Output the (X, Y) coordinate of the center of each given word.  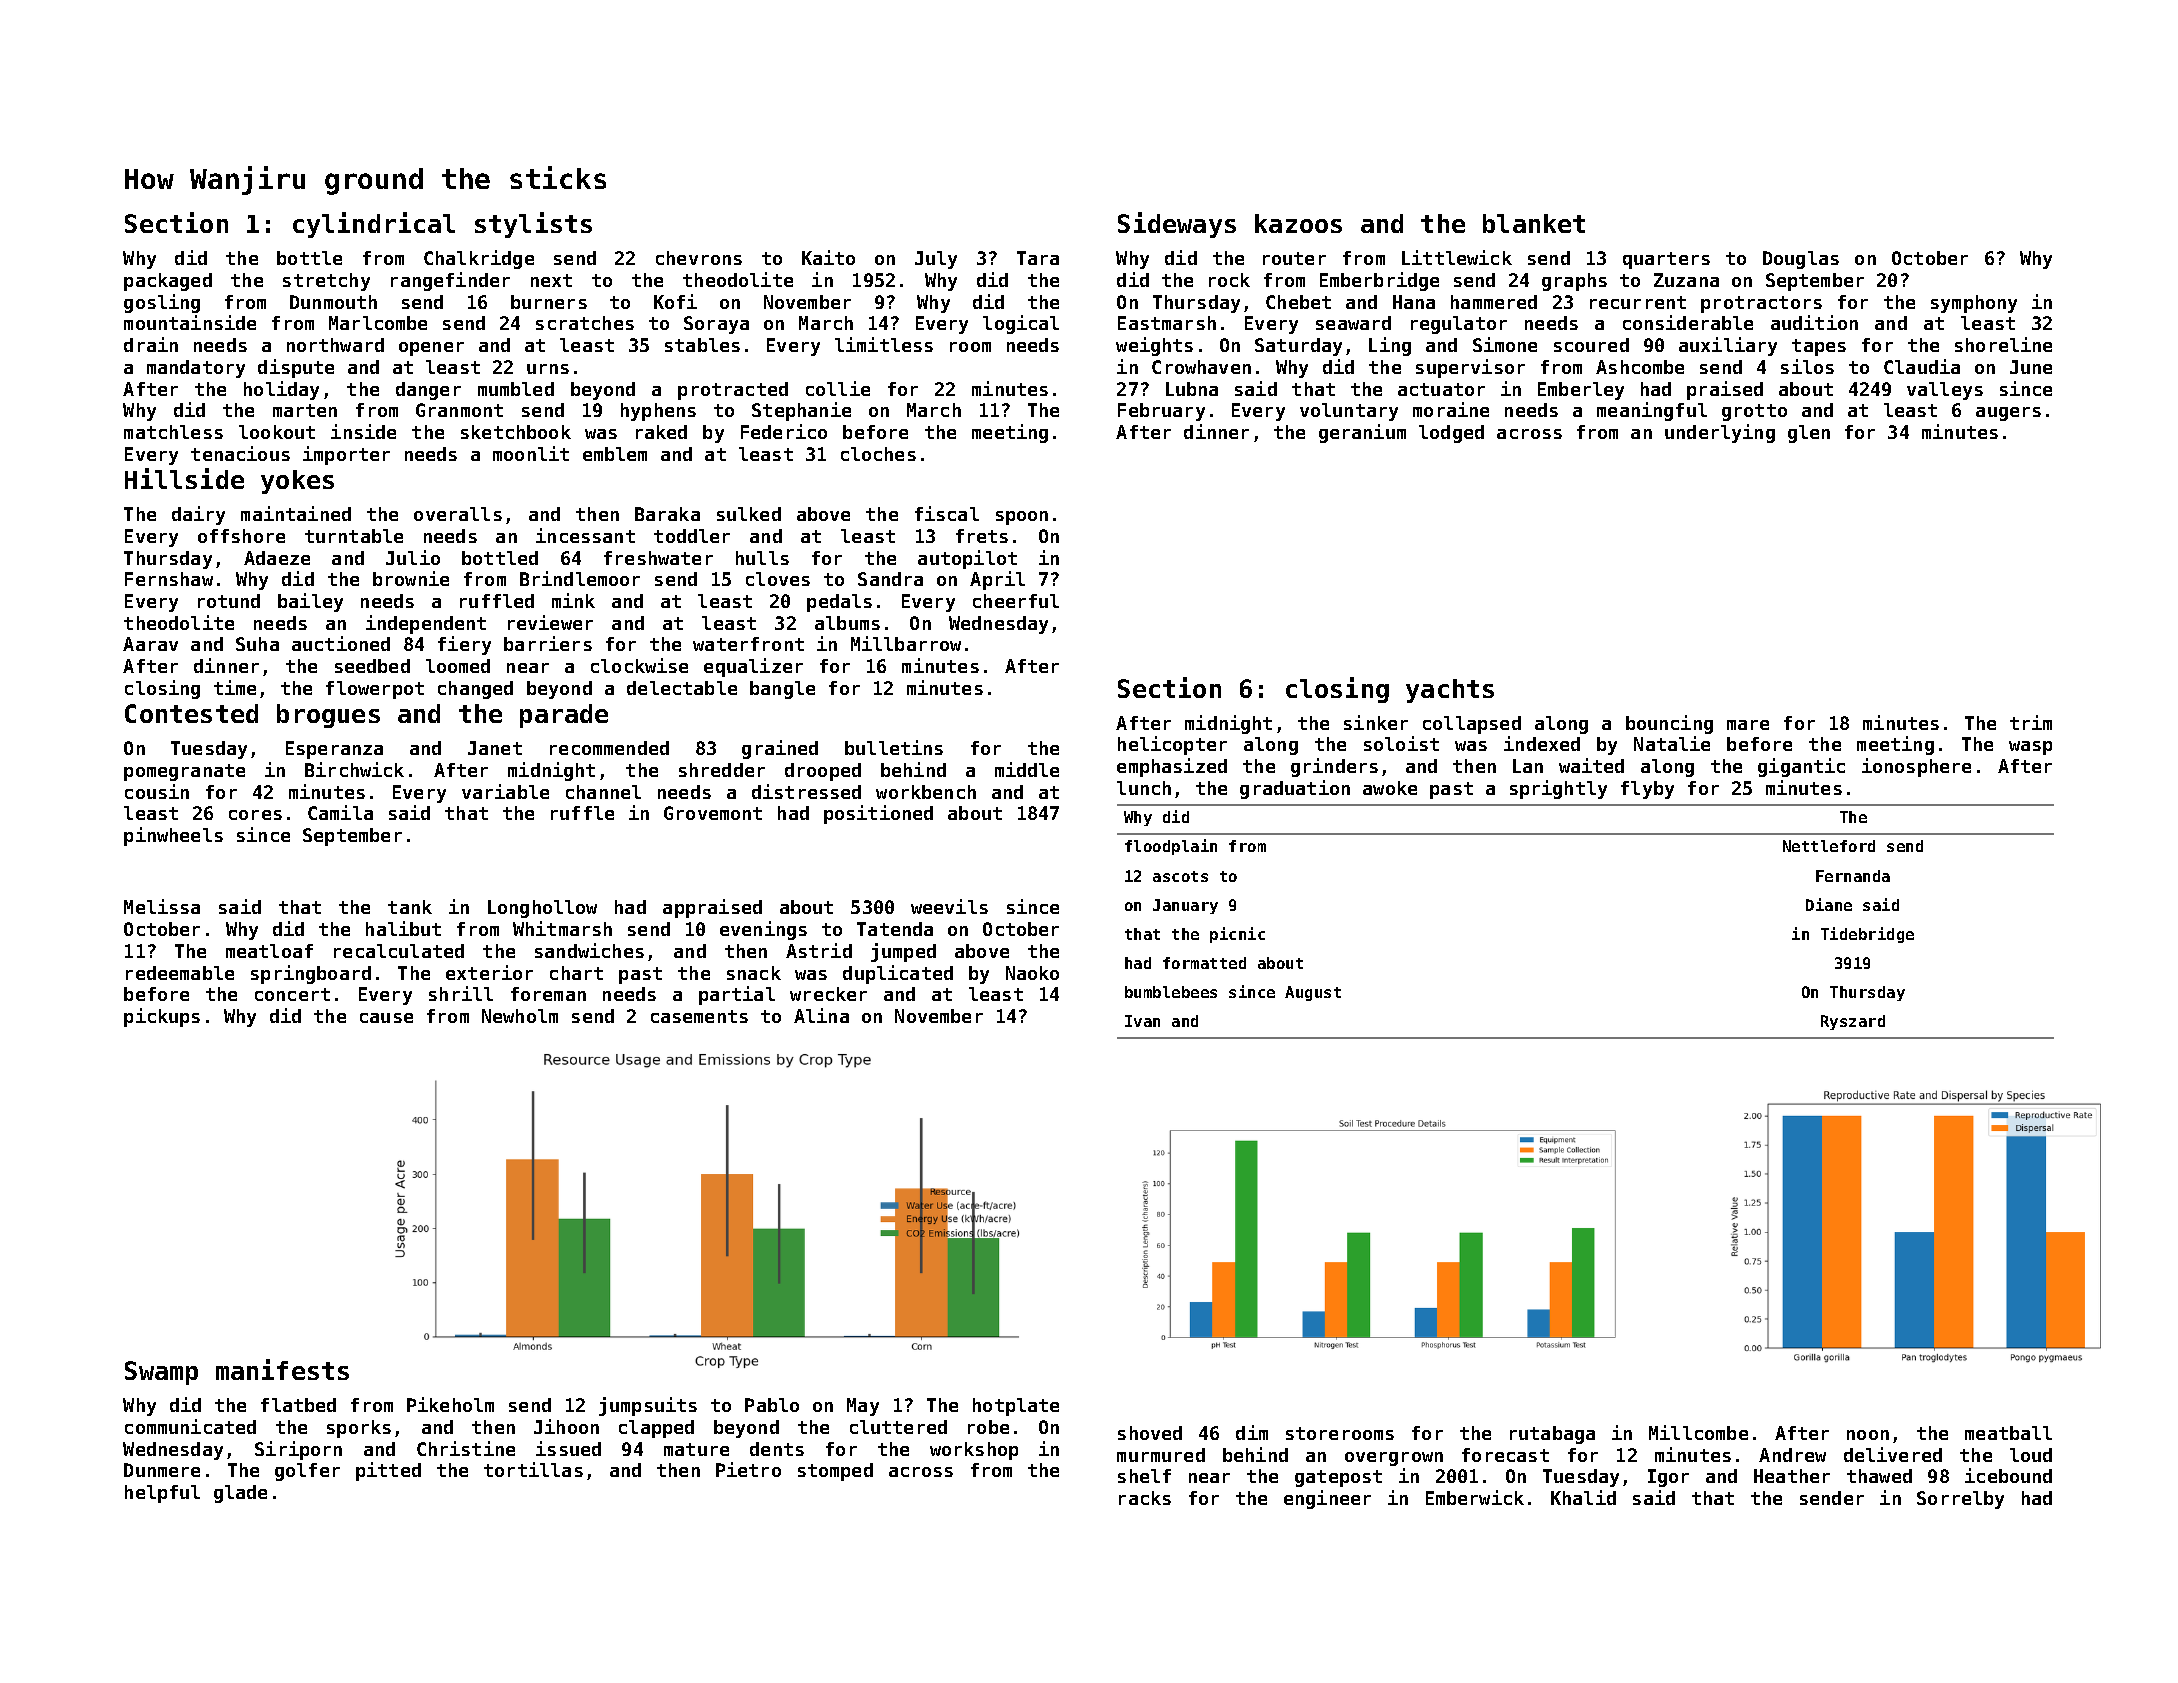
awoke (1390, 788)
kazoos (1298, 223)
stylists (533, 225)
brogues (328, 716)
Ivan (1142, 1021)
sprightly (1558, 789)
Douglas (1801, 260)
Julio (413, 557)
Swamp (161, 1373)
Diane (1829, 904)
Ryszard (1853, 1022)
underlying (1720, 433)
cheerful (1016, 601)
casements (699, 1016)
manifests (282, 1369)
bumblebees (1171, 992)
